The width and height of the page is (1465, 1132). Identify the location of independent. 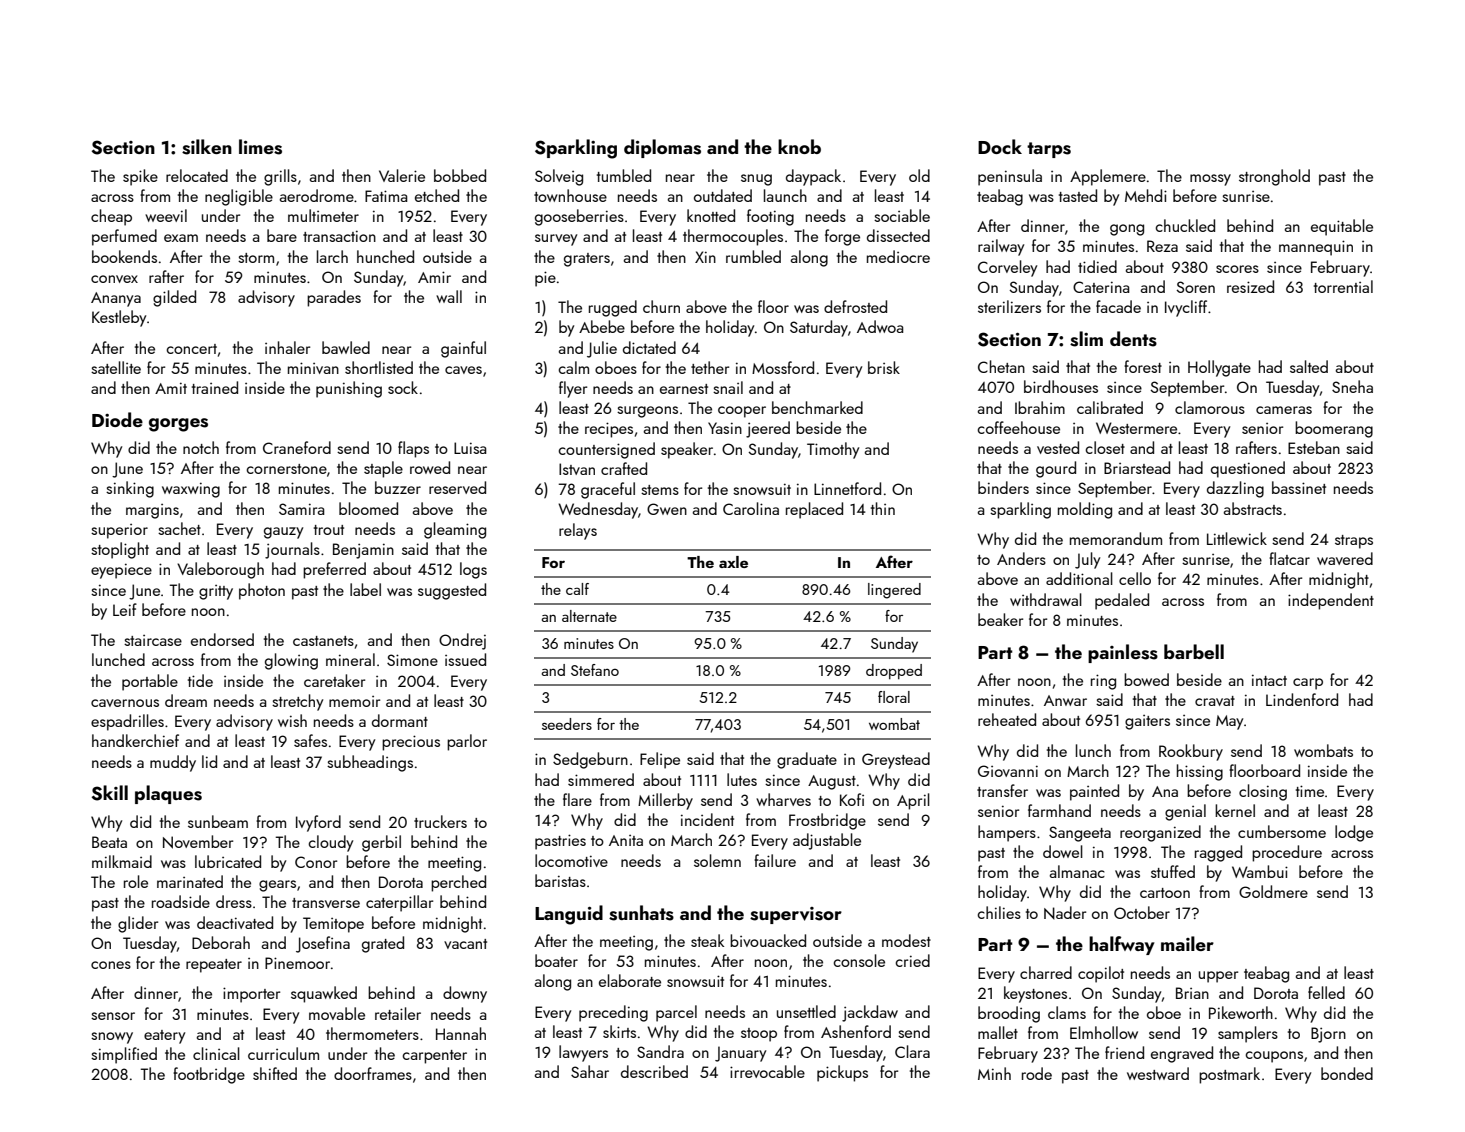
(1331, 601).
